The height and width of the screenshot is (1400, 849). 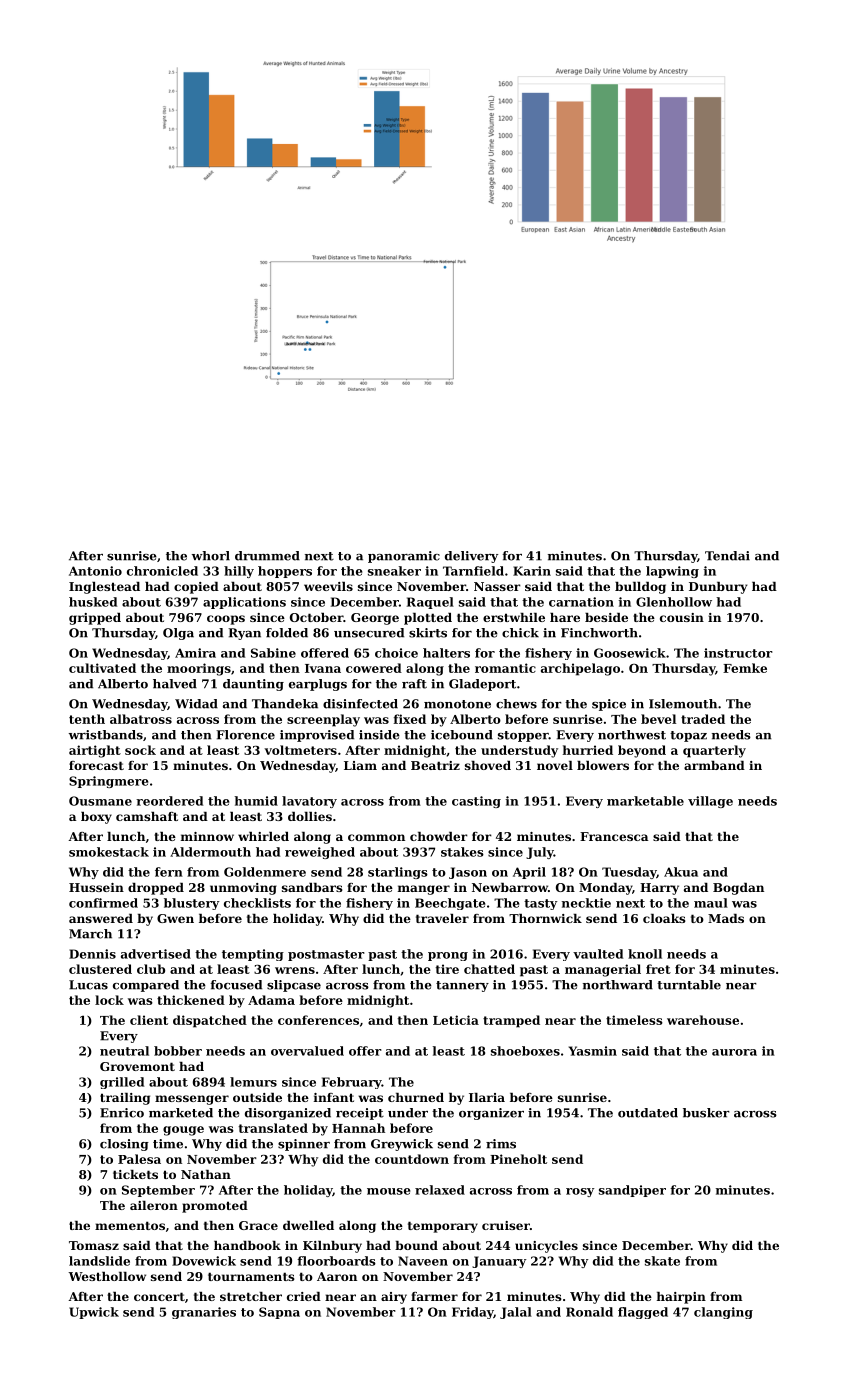 What do you see at coordinates (404, 557) in the screenshot?
I see `panoramic` at bounding box center [404, 557].
